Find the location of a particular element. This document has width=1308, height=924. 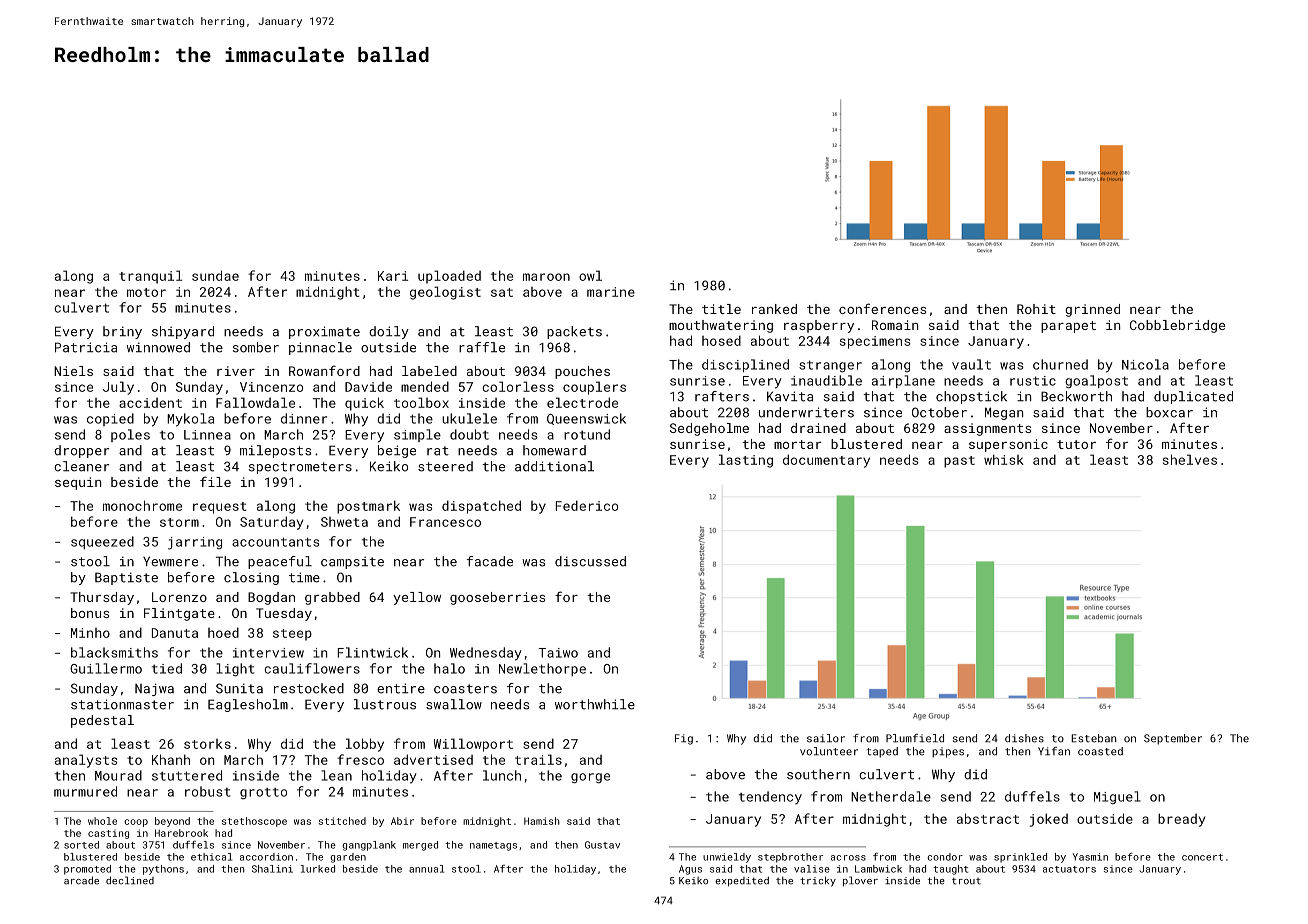

past is located at coordinates (959, 462).
